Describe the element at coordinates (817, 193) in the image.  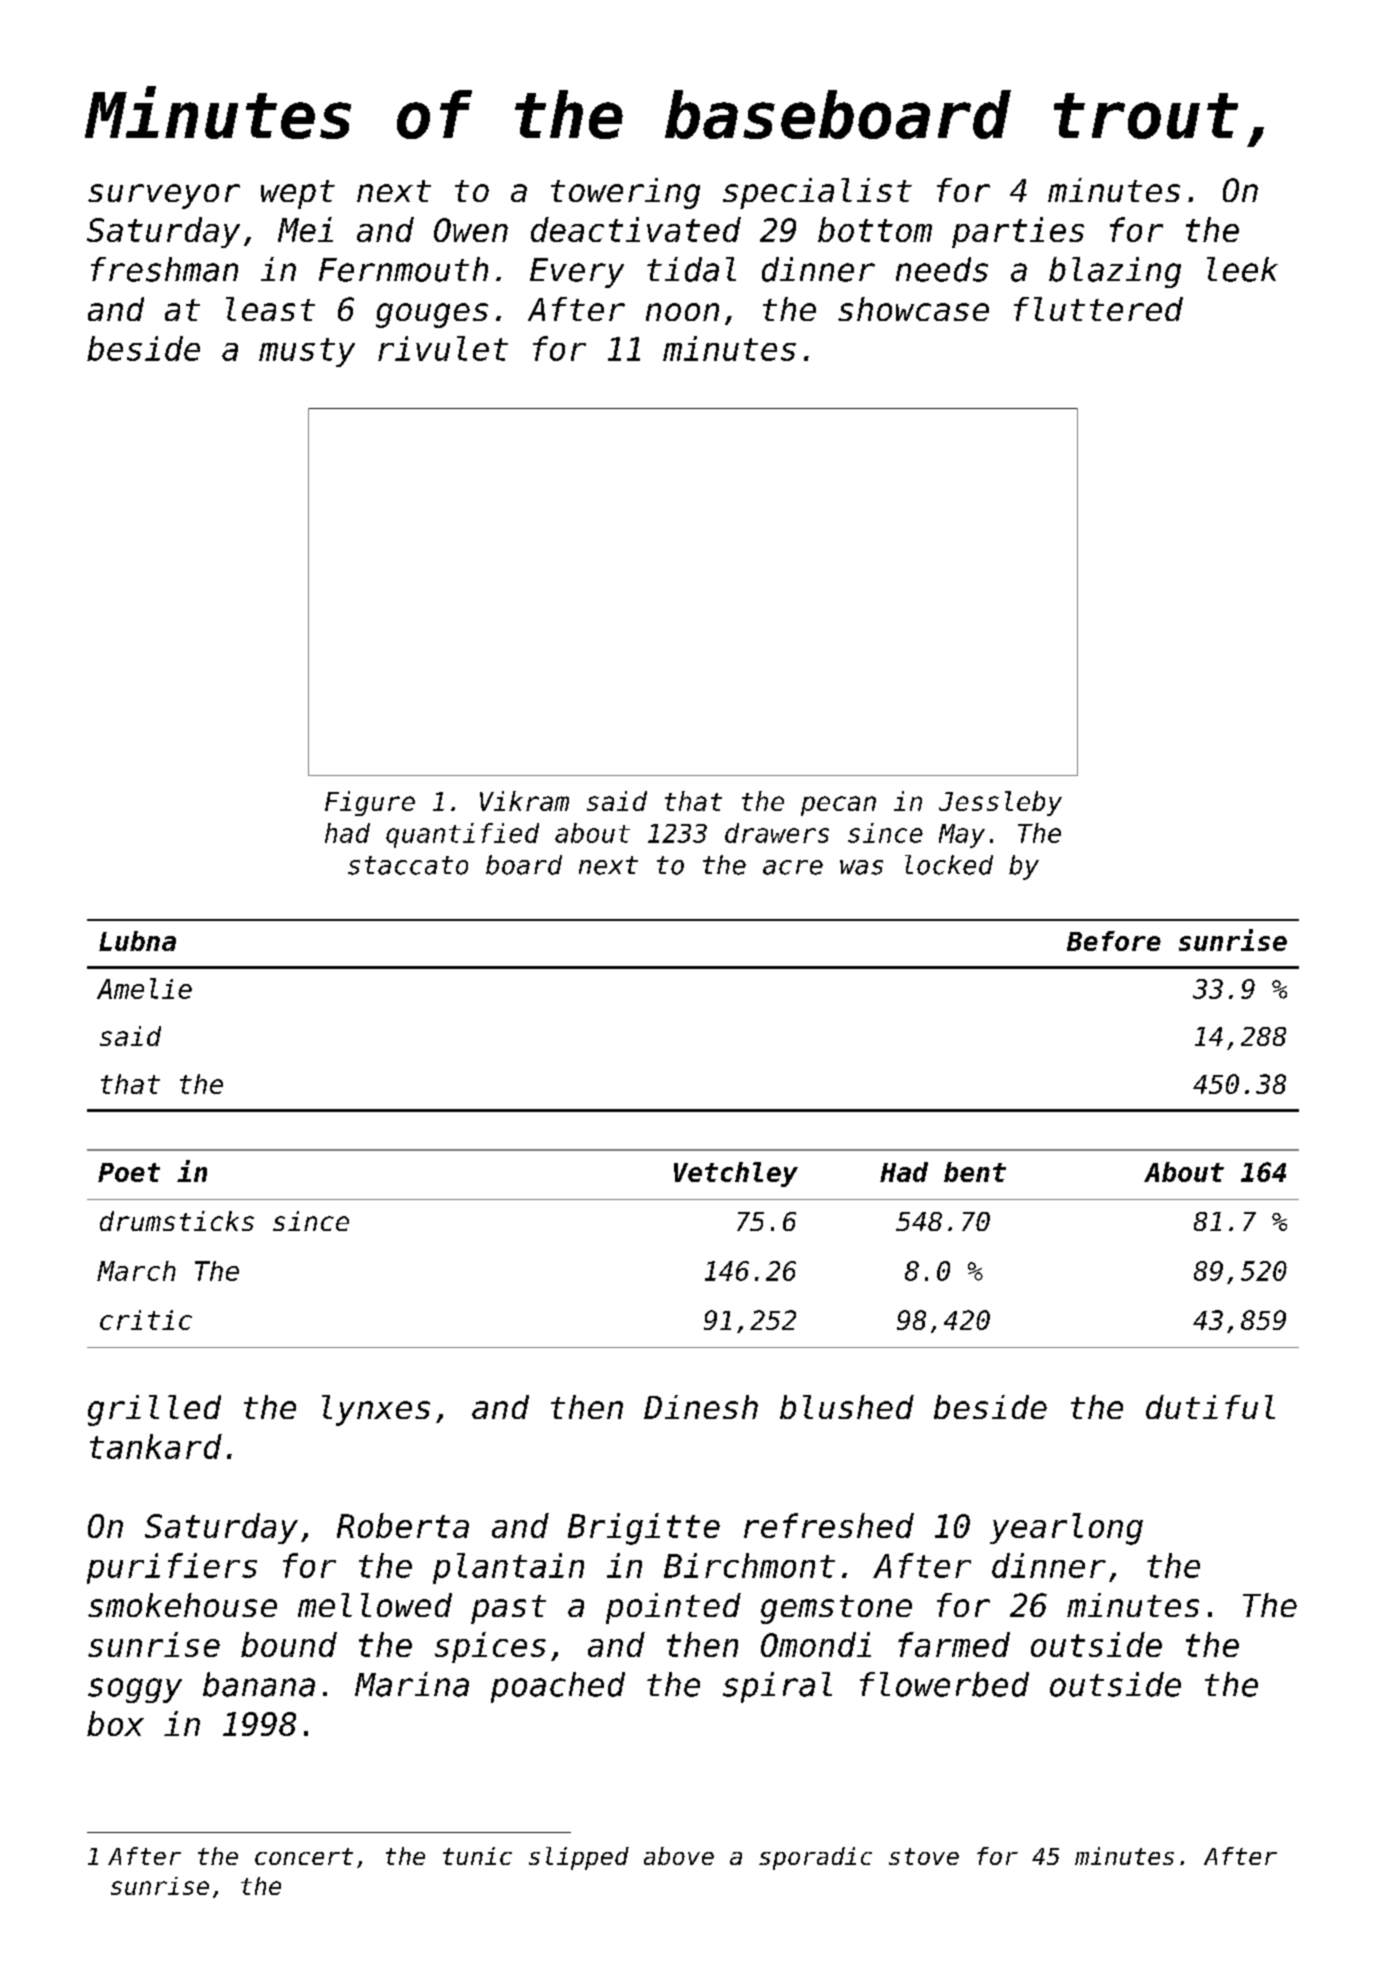
I see `specialist` at that location.
